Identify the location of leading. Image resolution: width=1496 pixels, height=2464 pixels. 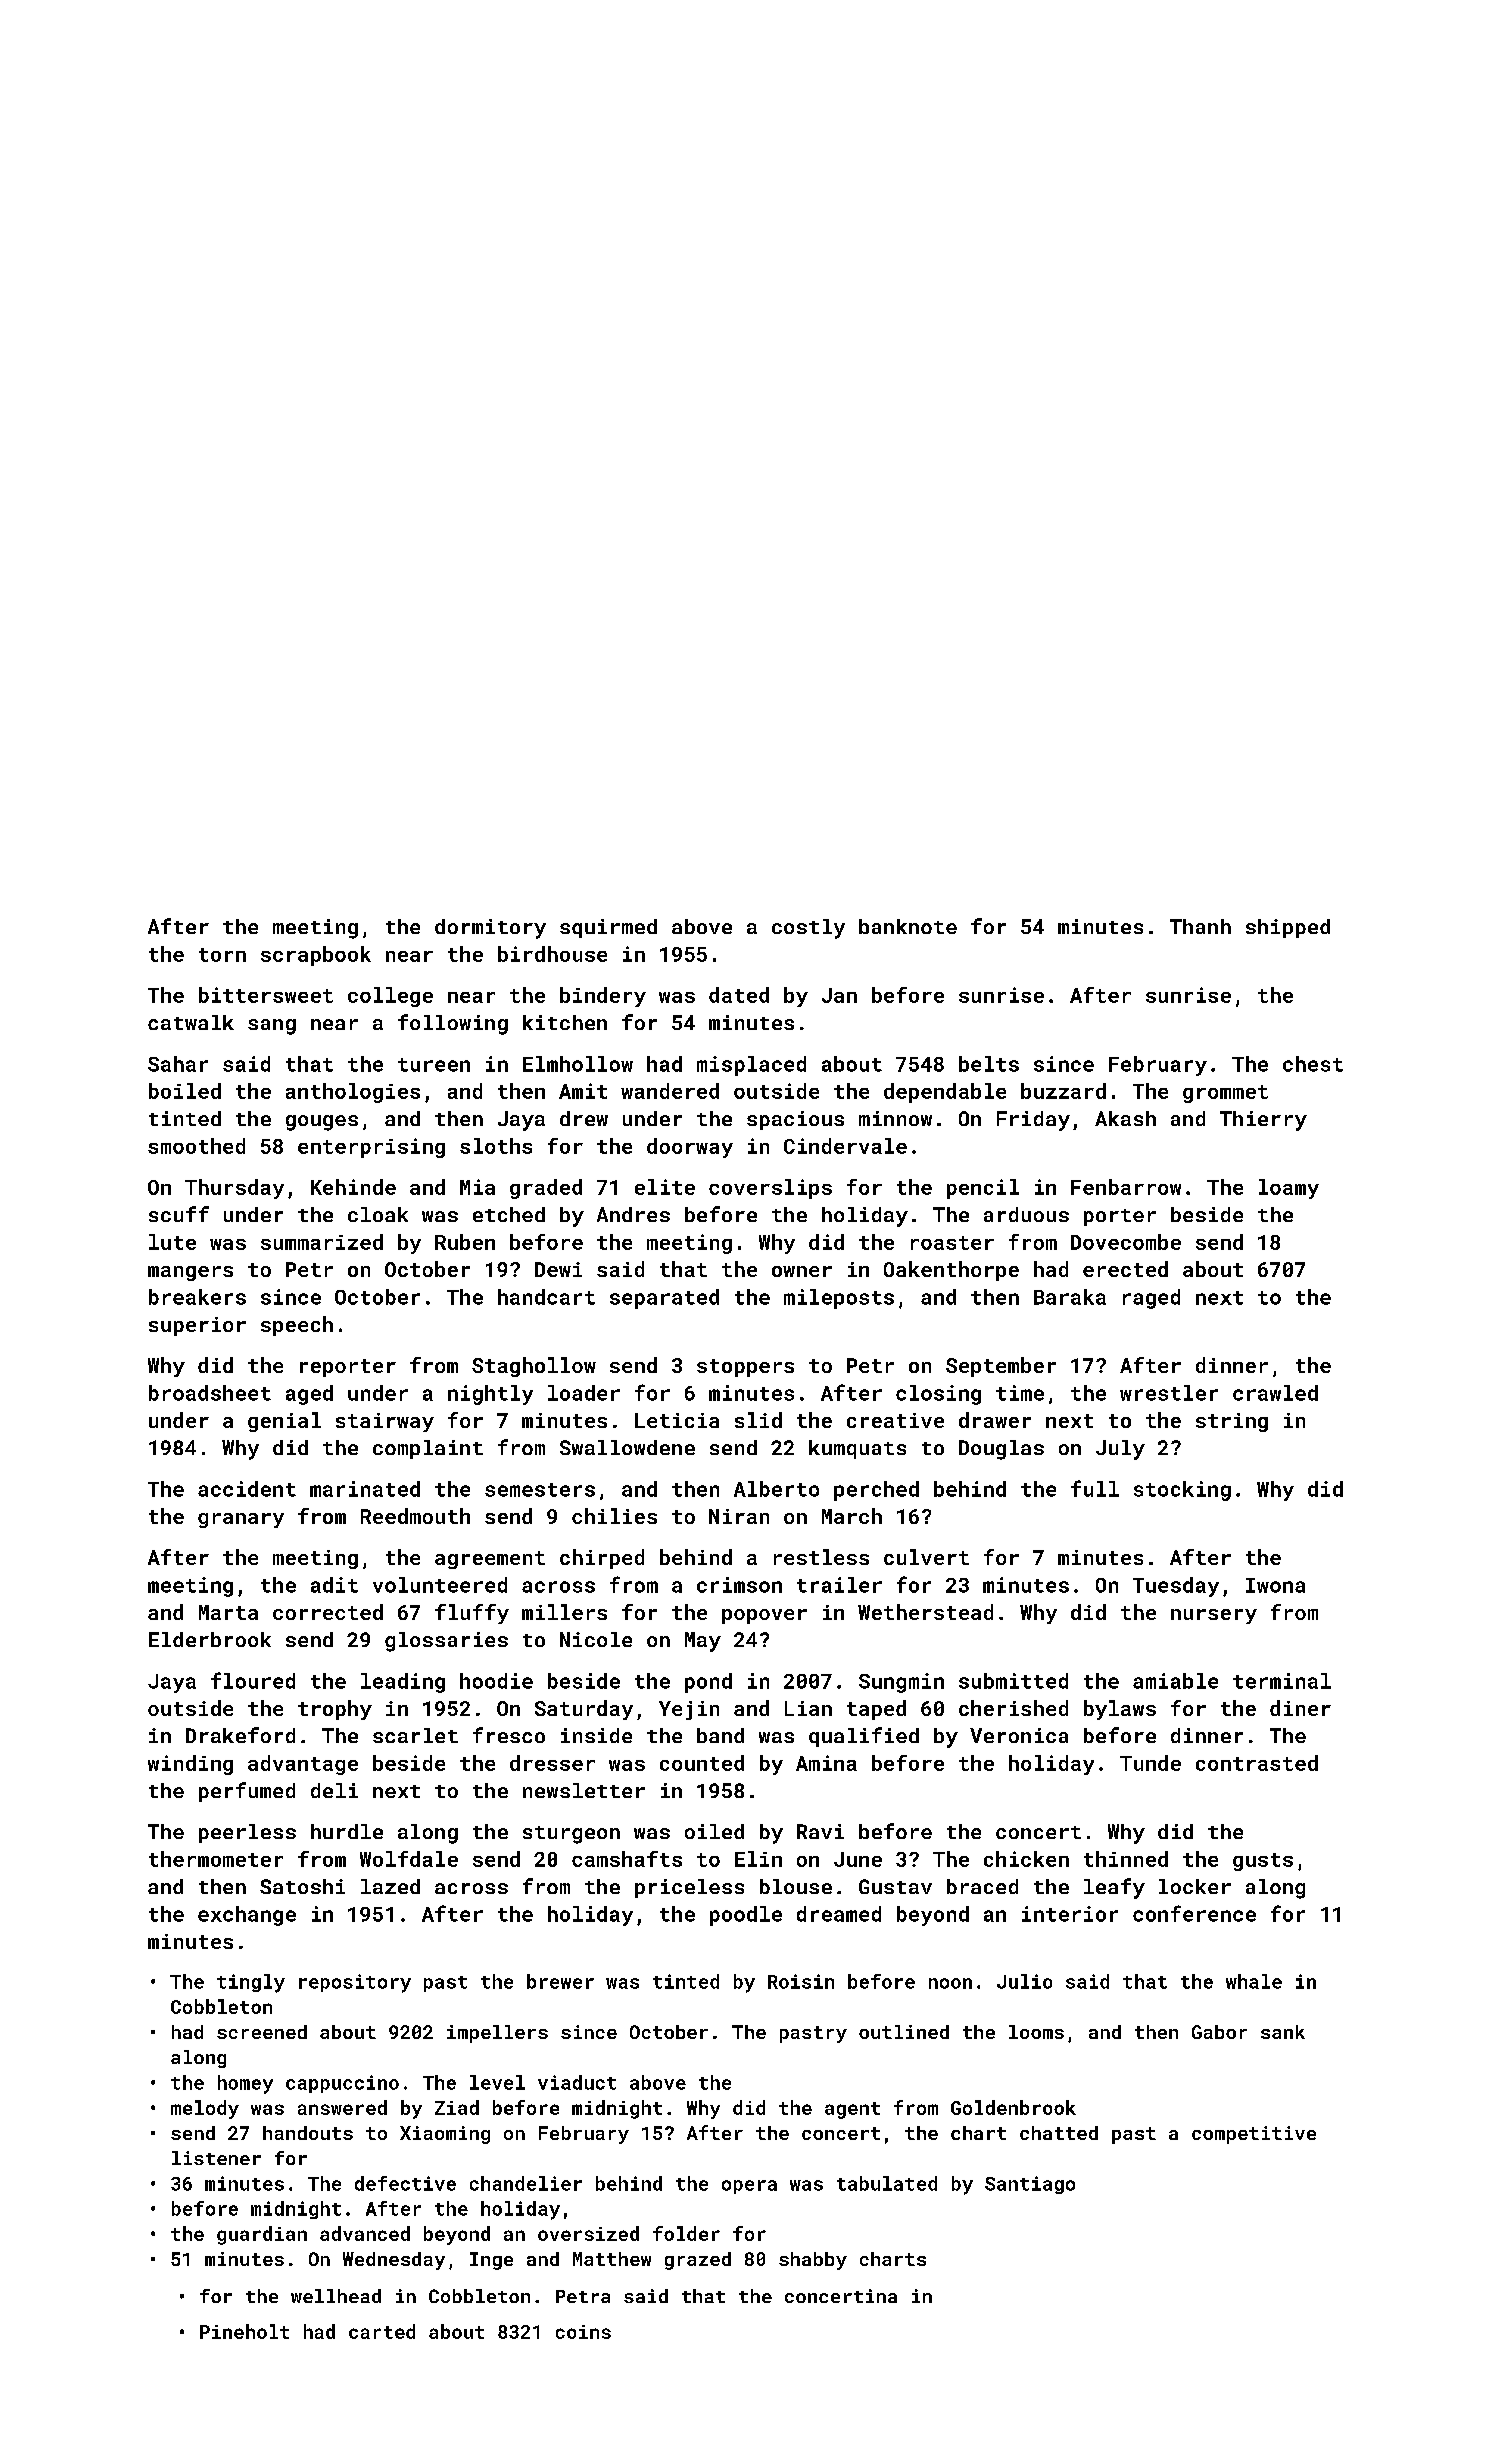
(403, 1683).
